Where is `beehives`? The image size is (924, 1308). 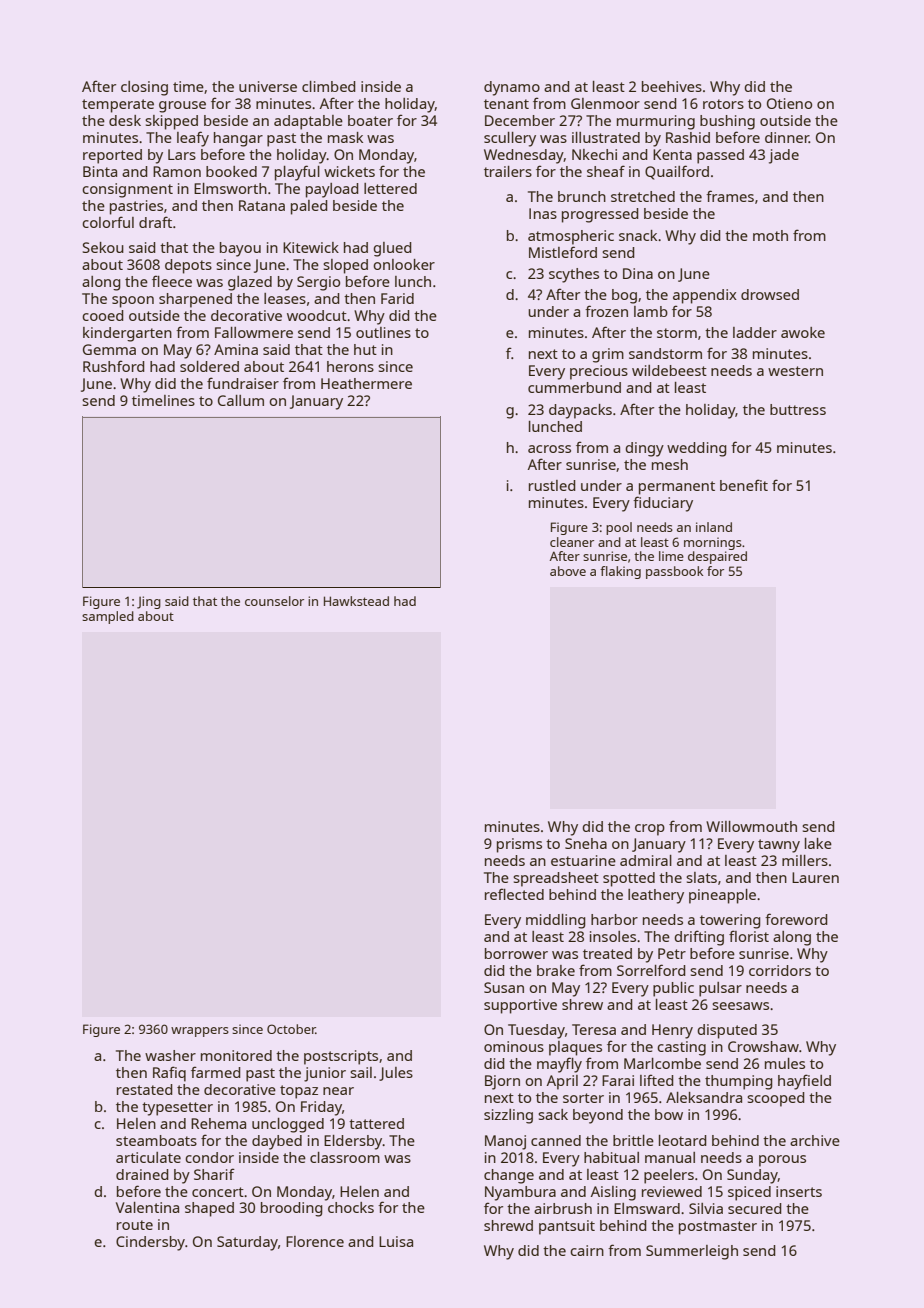
beehives is located at coordinates (672, 86).
